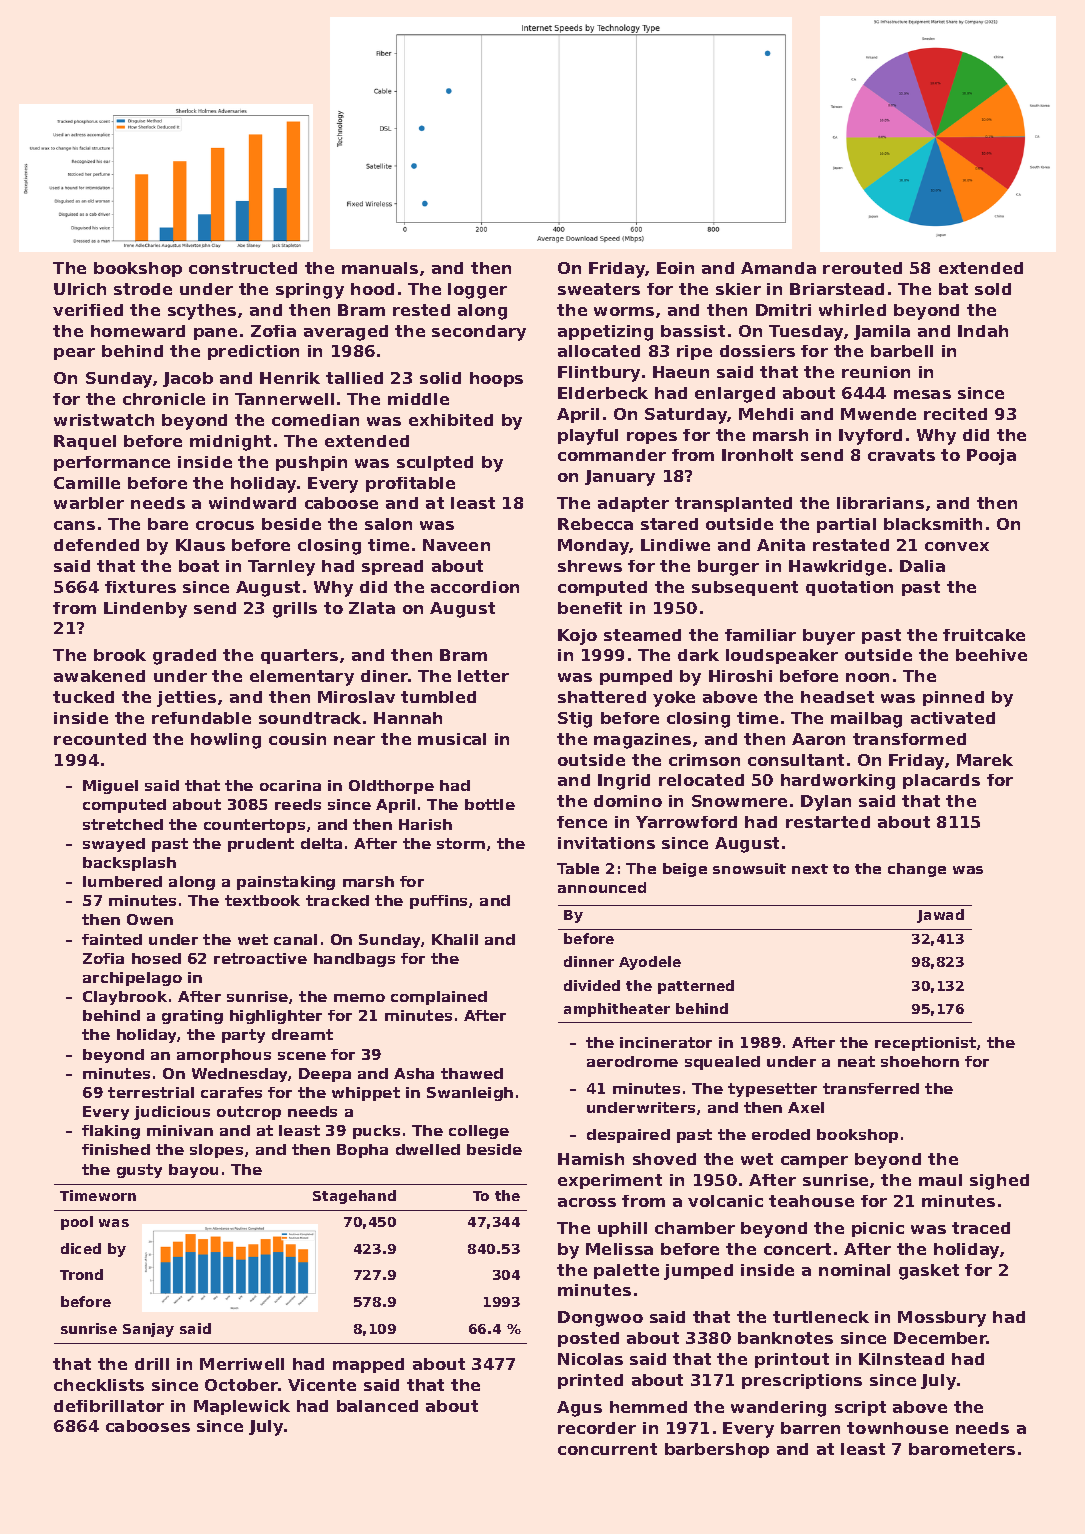 Image resolution: width=1085 pixels, height=1534 pixels. I want to click on concurrent, so click(607, 1449).
